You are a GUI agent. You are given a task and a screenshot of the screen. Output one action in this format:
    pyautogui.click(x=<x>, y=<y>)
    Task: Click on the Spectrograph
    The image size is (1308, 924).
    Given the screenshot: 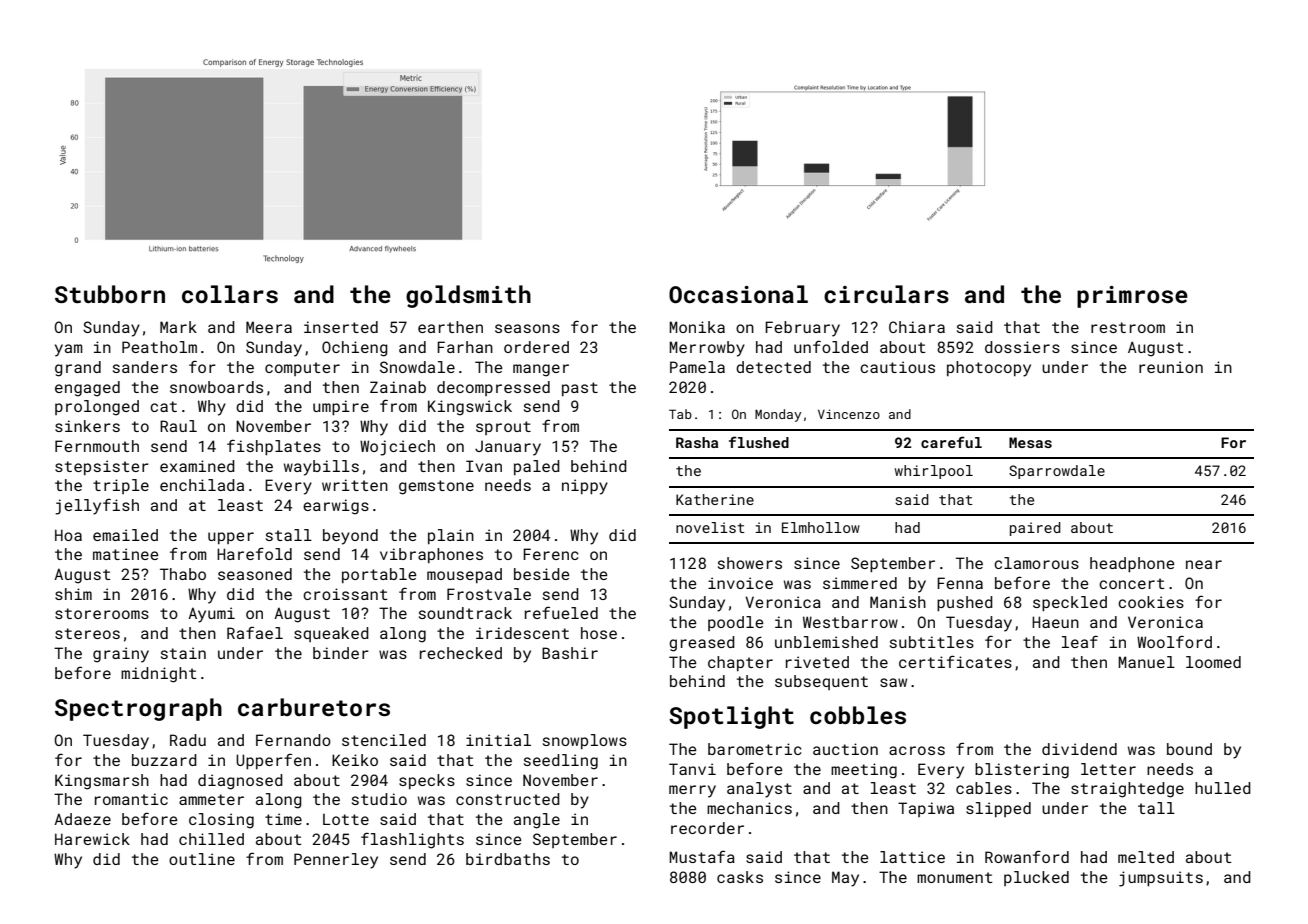 What is the action you would take?
    pyautogui.click(x=138, y=709)
